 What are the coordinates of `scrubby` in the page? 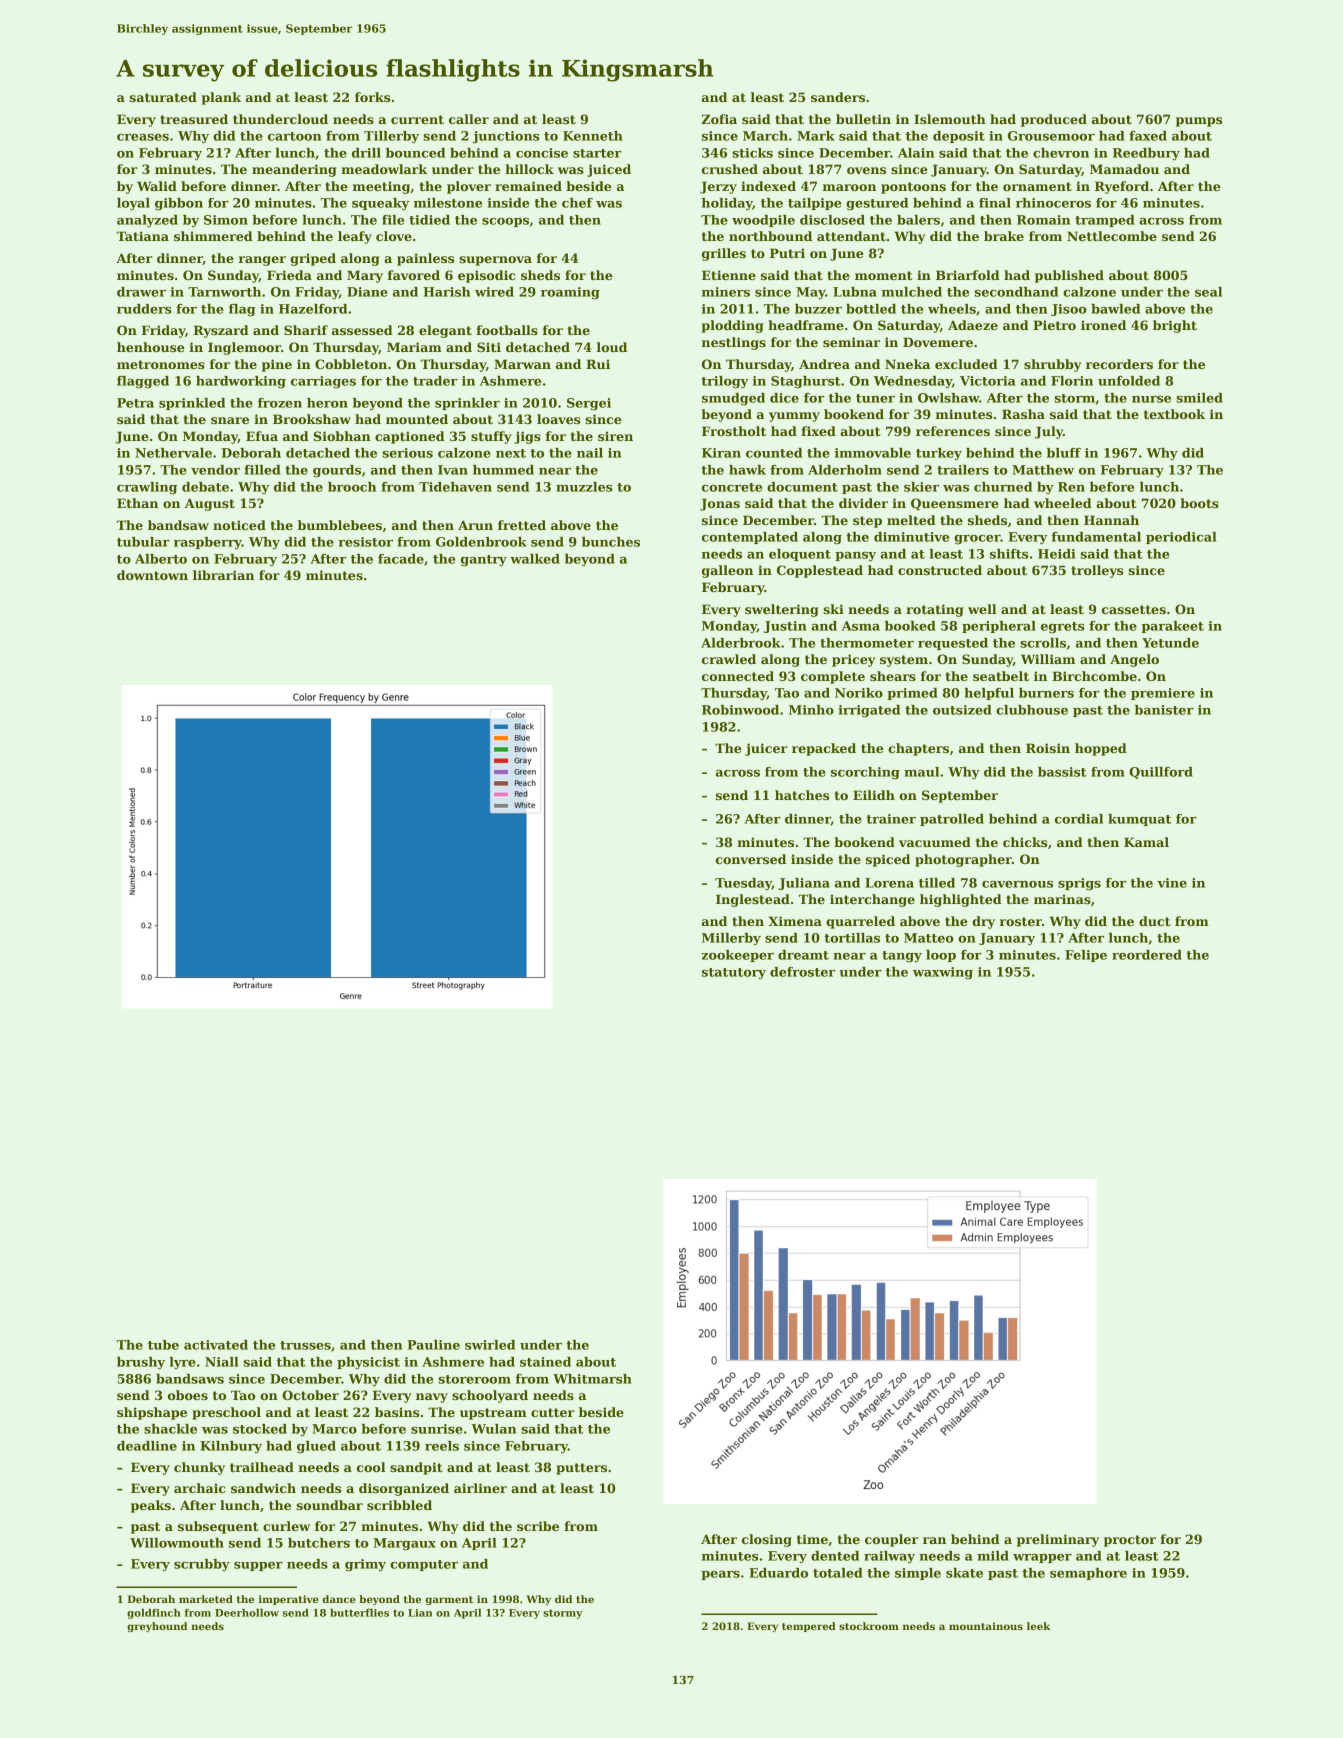 It's located at (202, 1565).
